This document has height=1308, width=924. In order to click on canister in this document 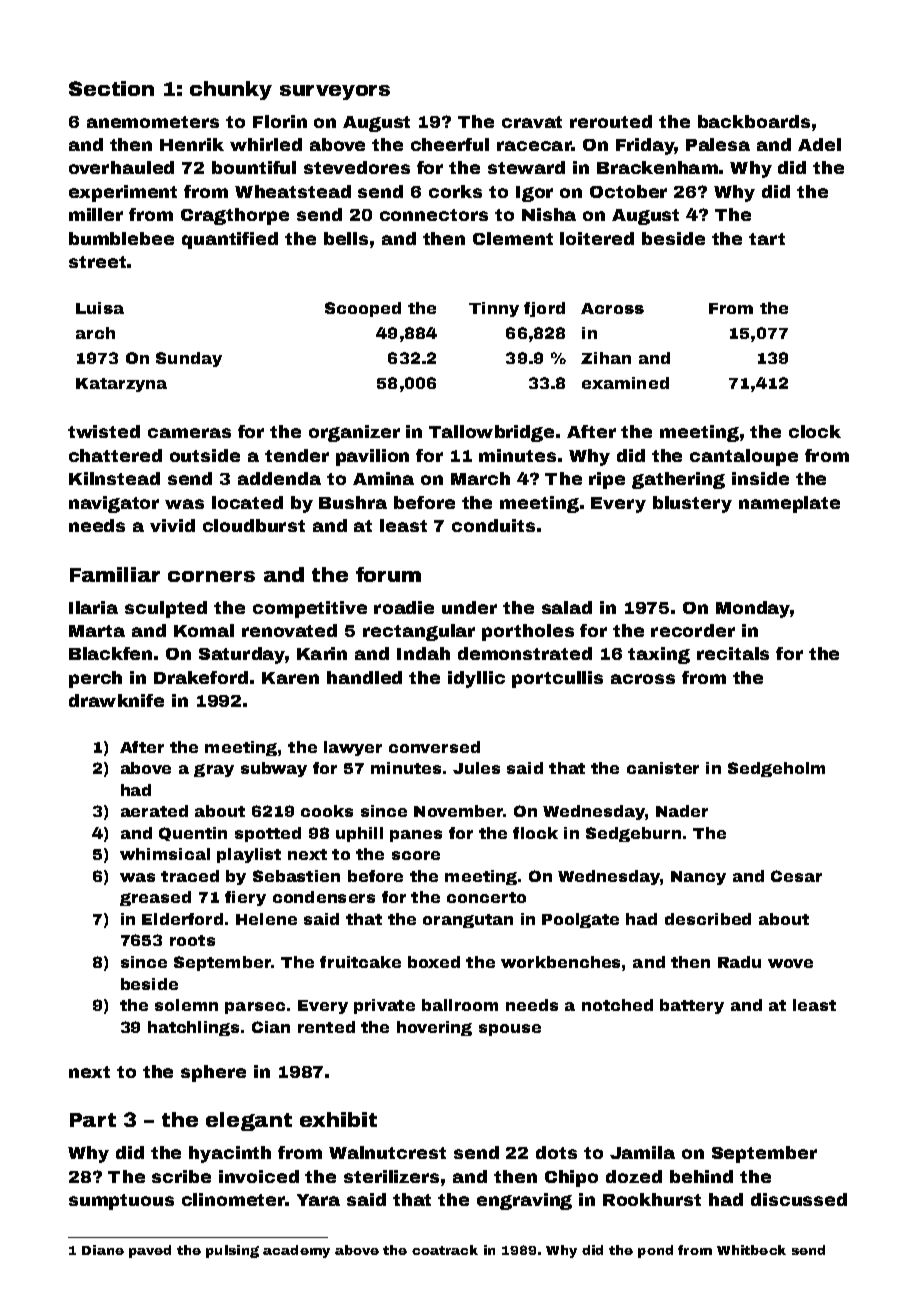, I will do `click(663, 768)`.
